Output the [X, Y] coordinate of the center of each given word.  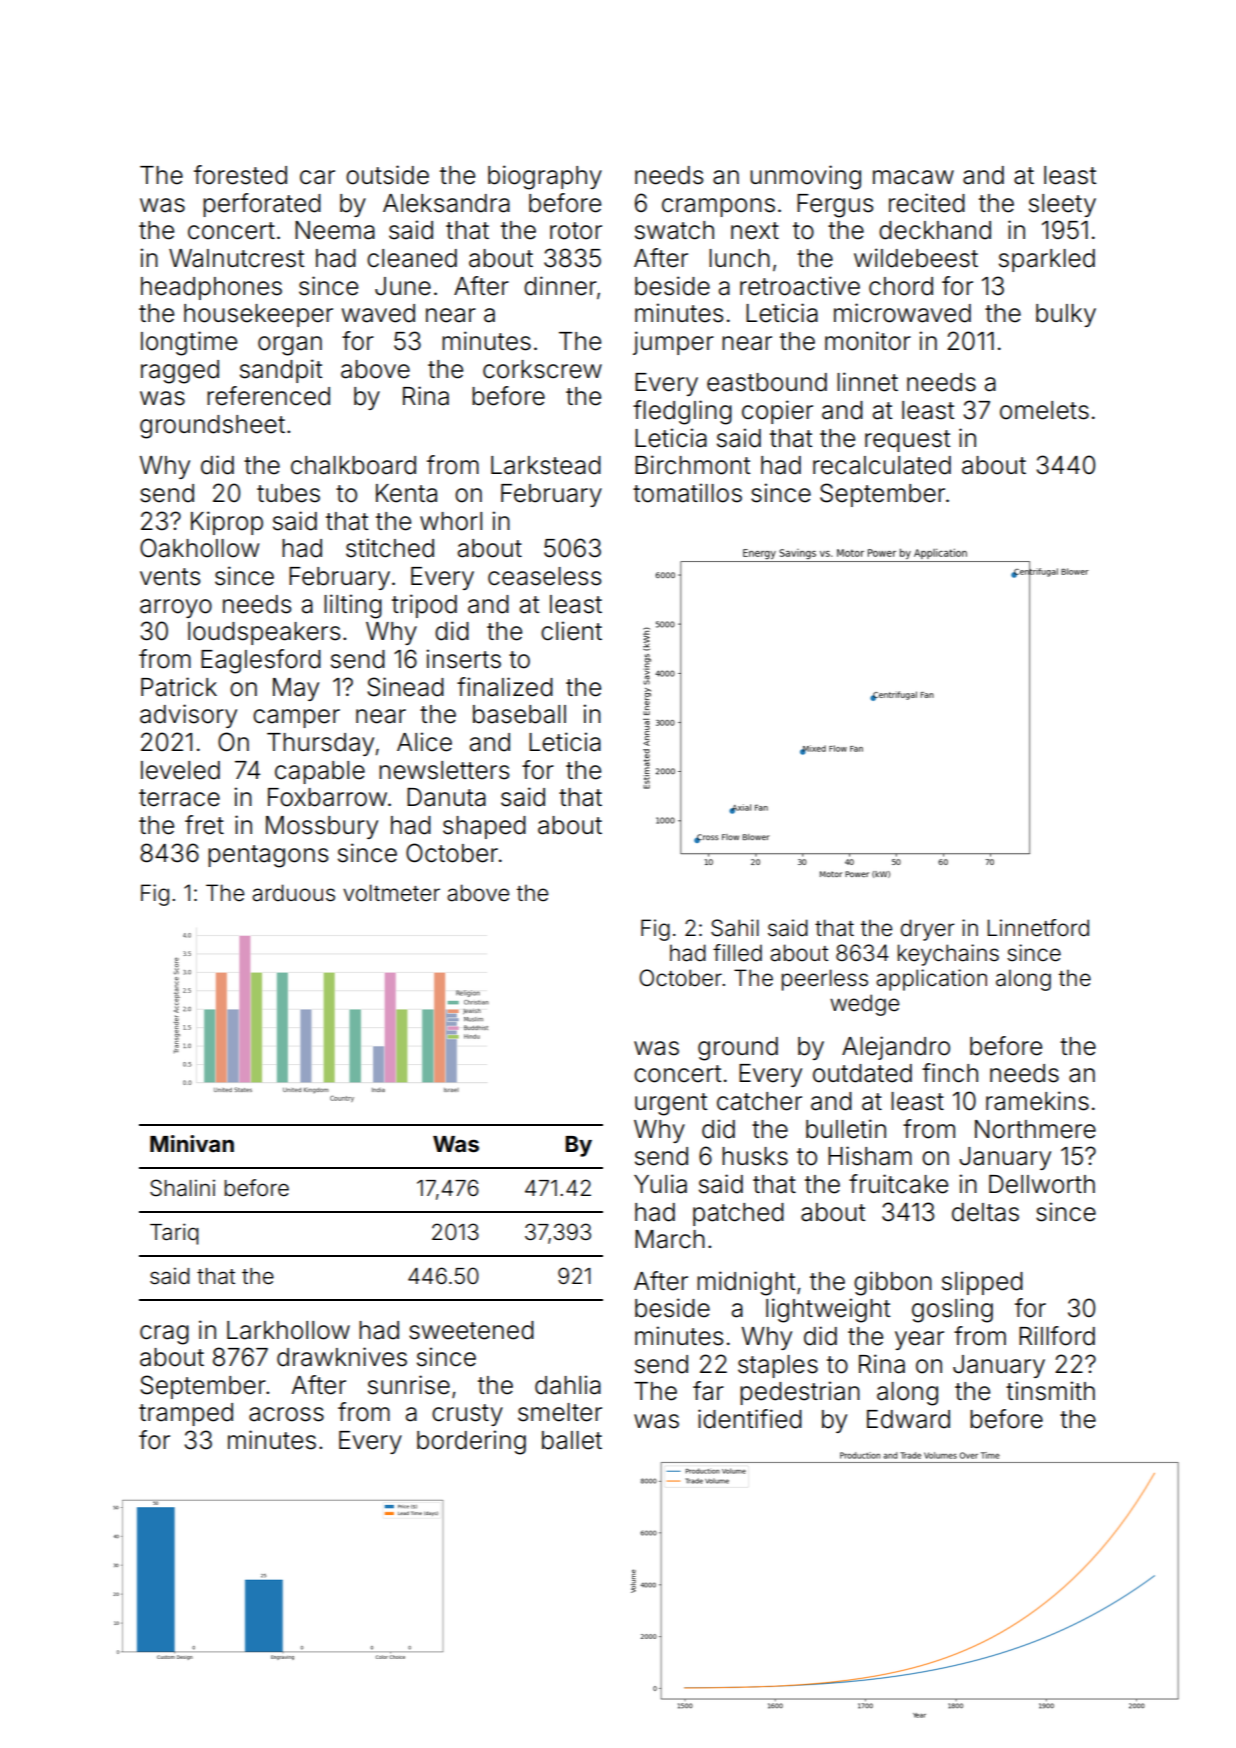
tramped [186, 1414]
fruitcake [898, 1184]
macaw [913, 177]
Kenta [406, 493]
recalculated [882, 465]
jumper [673, 343]
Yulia [660, 1184]
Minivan [192, 1143]
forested [240, 175]
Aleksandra [446, 203]
